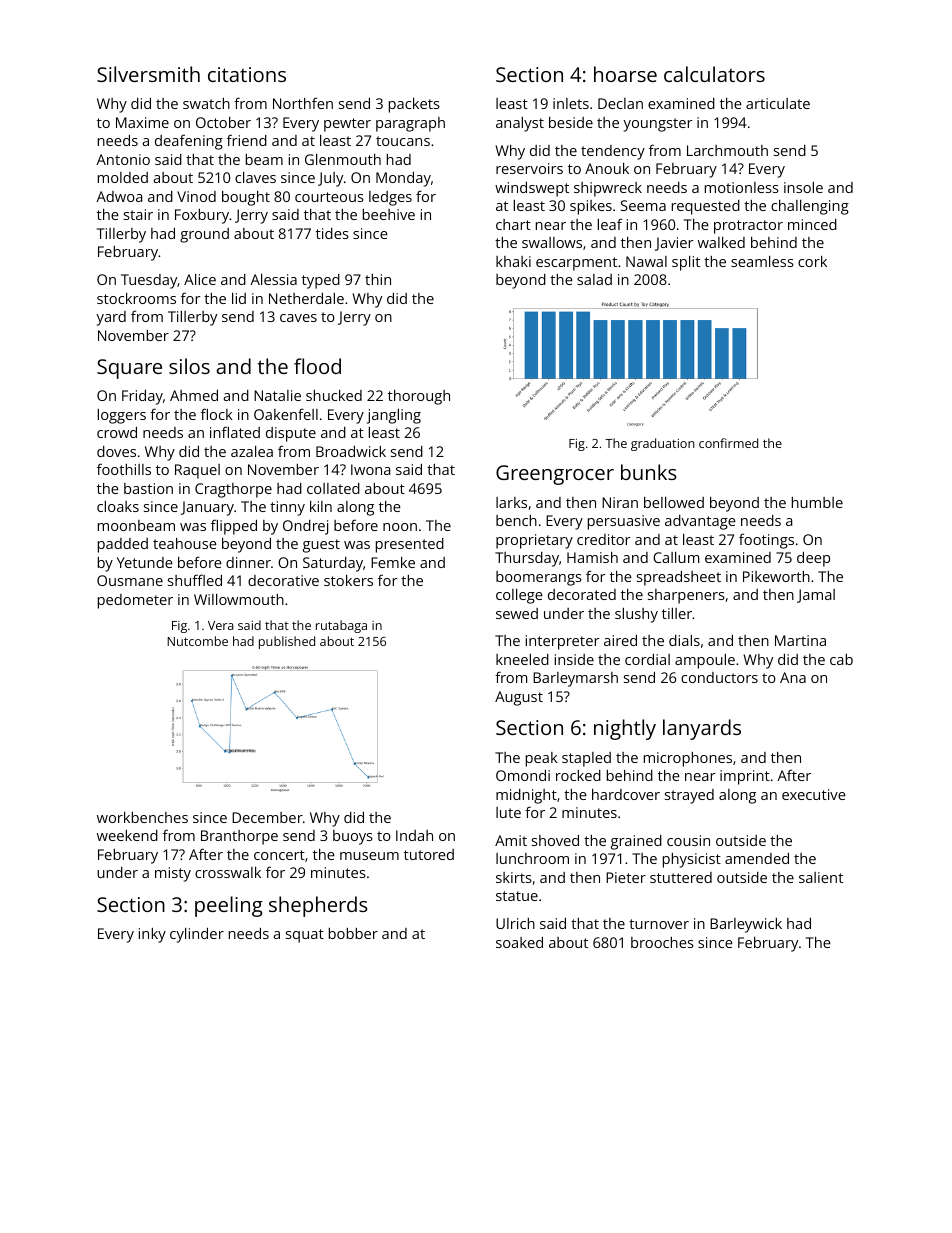 This image has width=952, height=1233. What do you see at coordinates (555, 475) in the image?
I see `Greengrocer` at bounding box center [555, 475].
